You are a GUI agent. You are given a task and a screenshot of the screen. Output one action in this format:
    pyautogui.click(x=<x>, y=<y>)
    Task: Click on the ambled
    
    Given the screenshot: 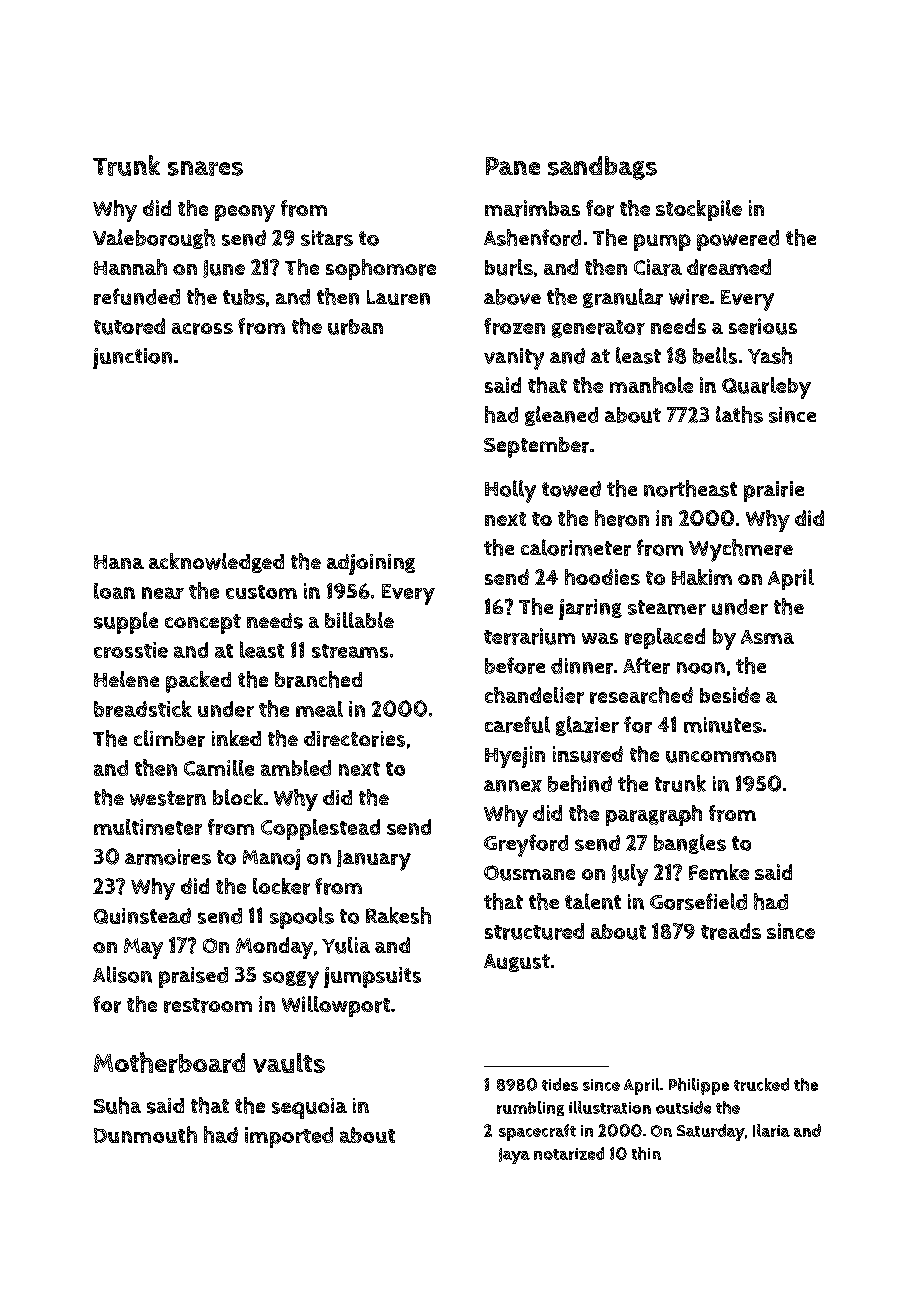 What is the action you would take?
    pyautogui.click(x=296, y=768)
